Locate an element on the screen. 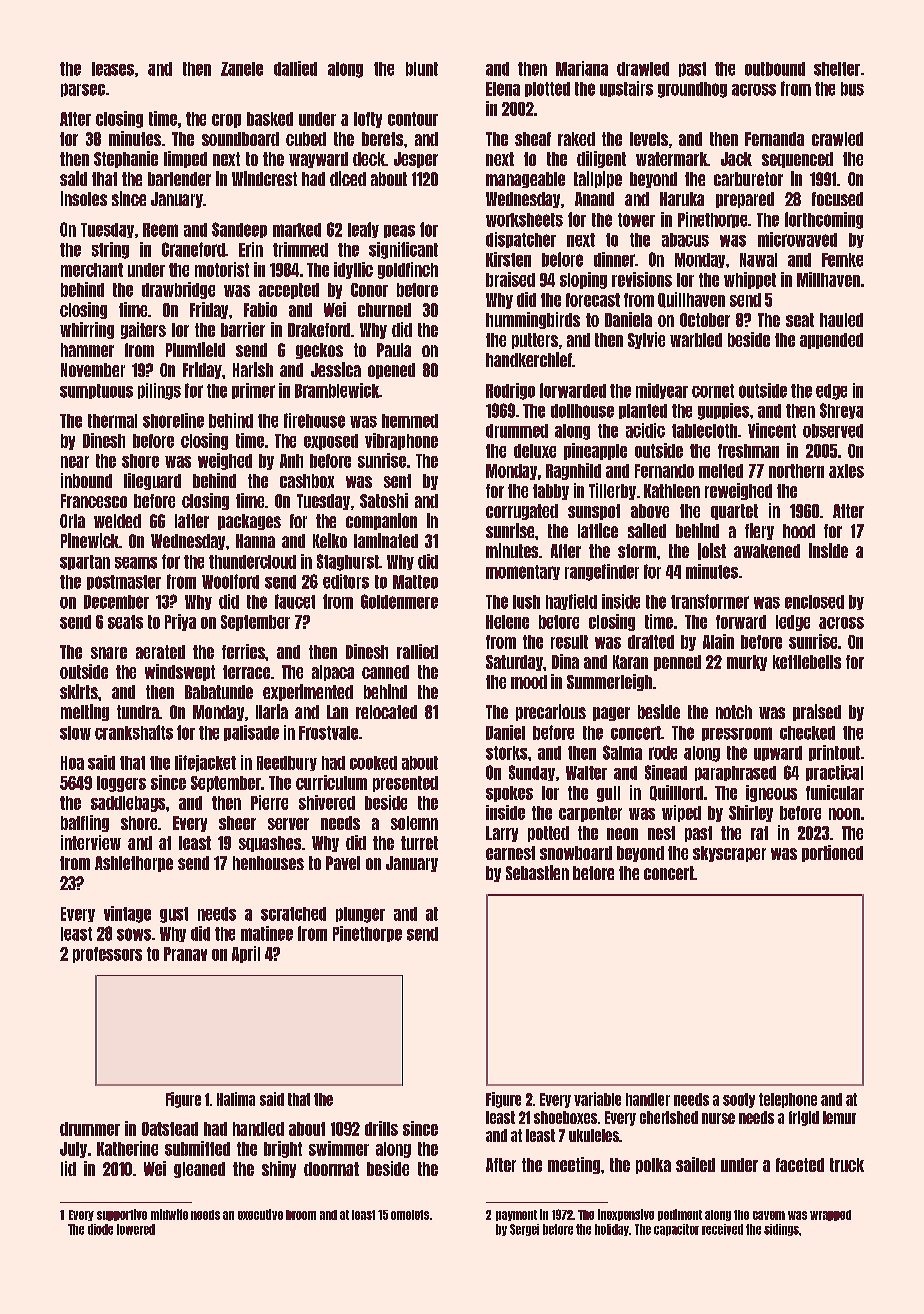 This screenshot has width=924, height=1314. executive is located at coordinates (260, 1214).
